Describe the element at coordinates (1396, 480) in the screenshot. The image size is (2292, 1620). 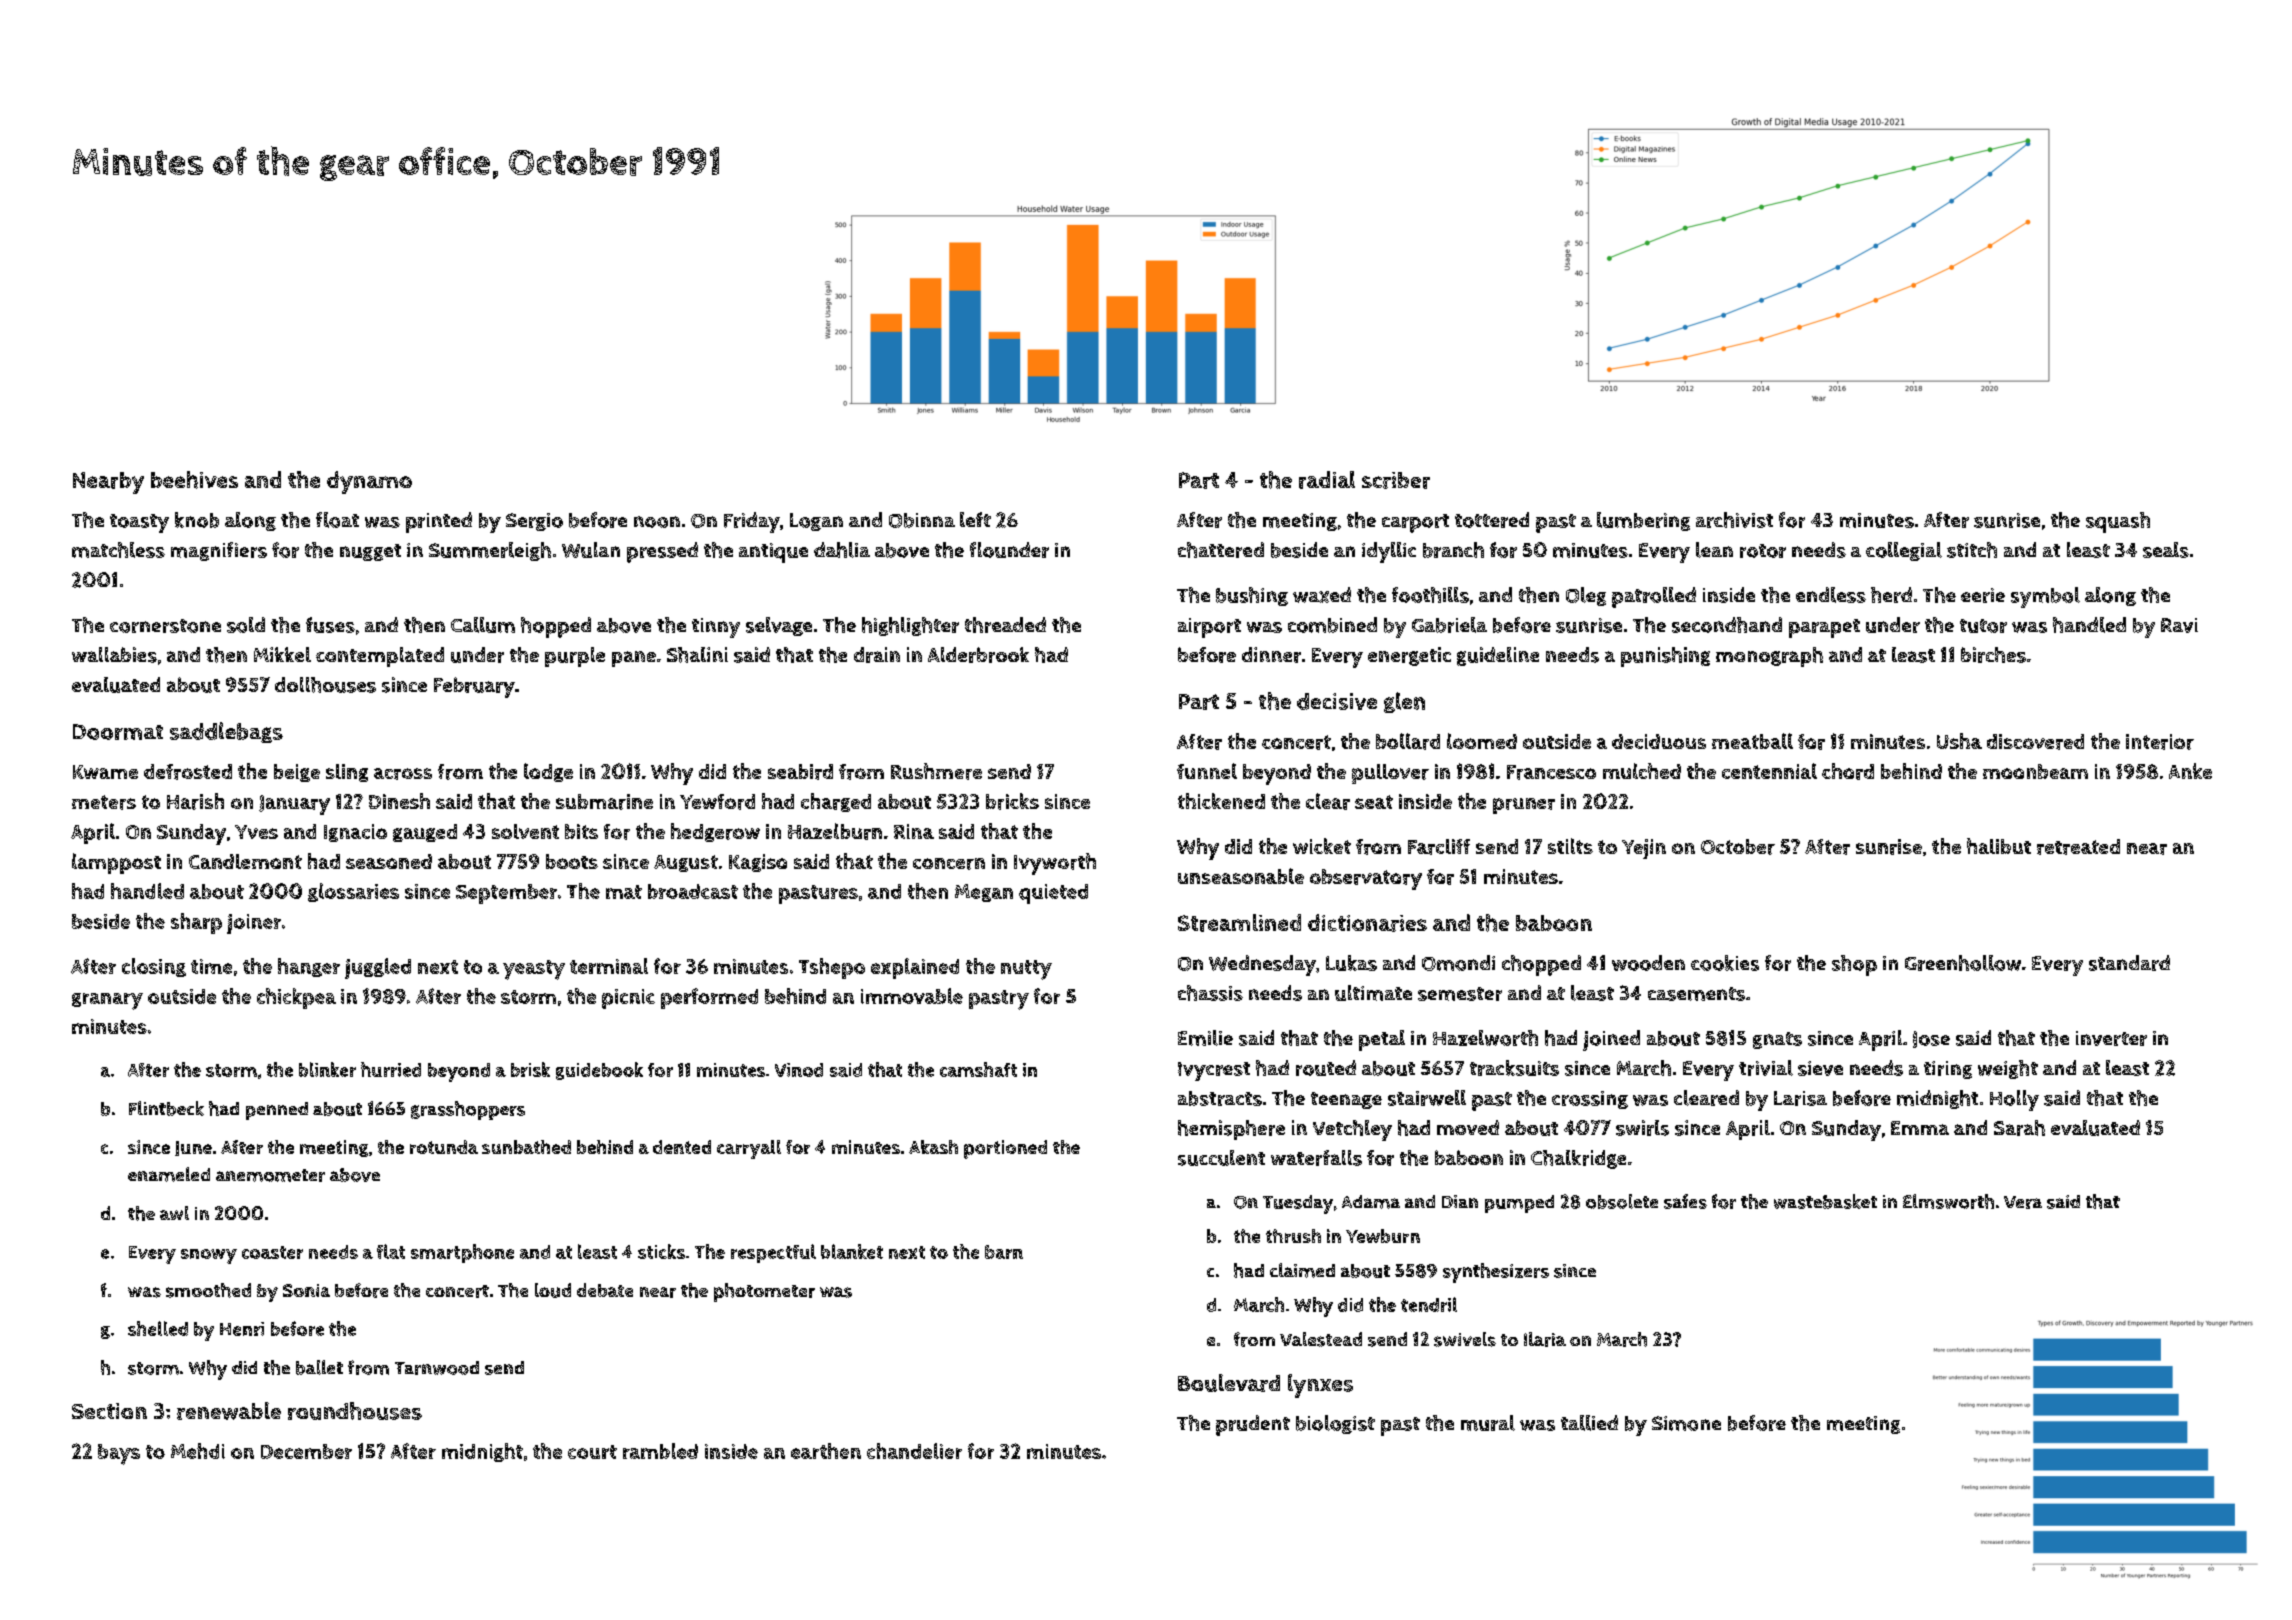
I see `scriber` at that location.
